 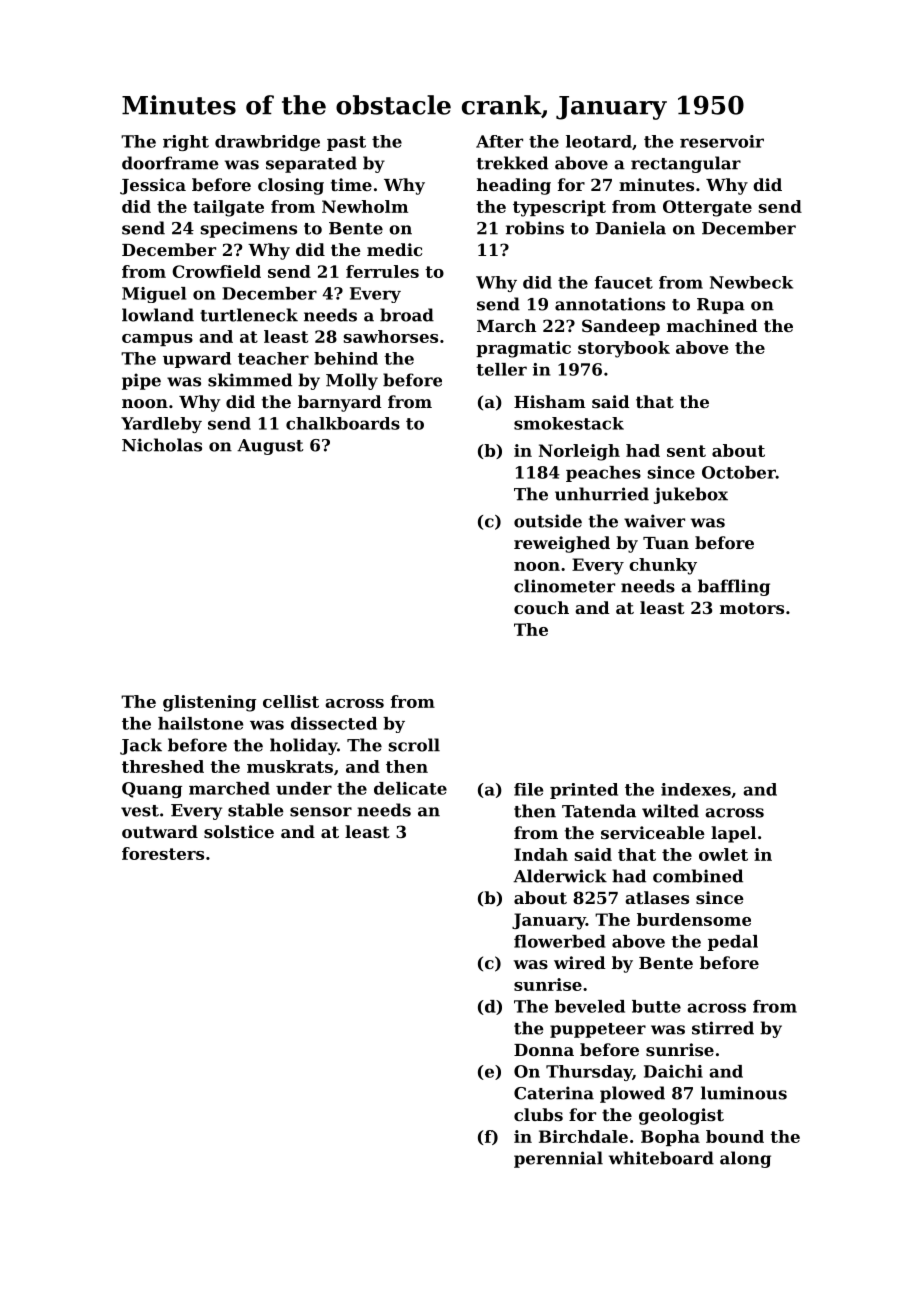 What do you see at coordinates (141, 381) in the screenshot?
I see `pipe` at bounding box center [141, 381].
